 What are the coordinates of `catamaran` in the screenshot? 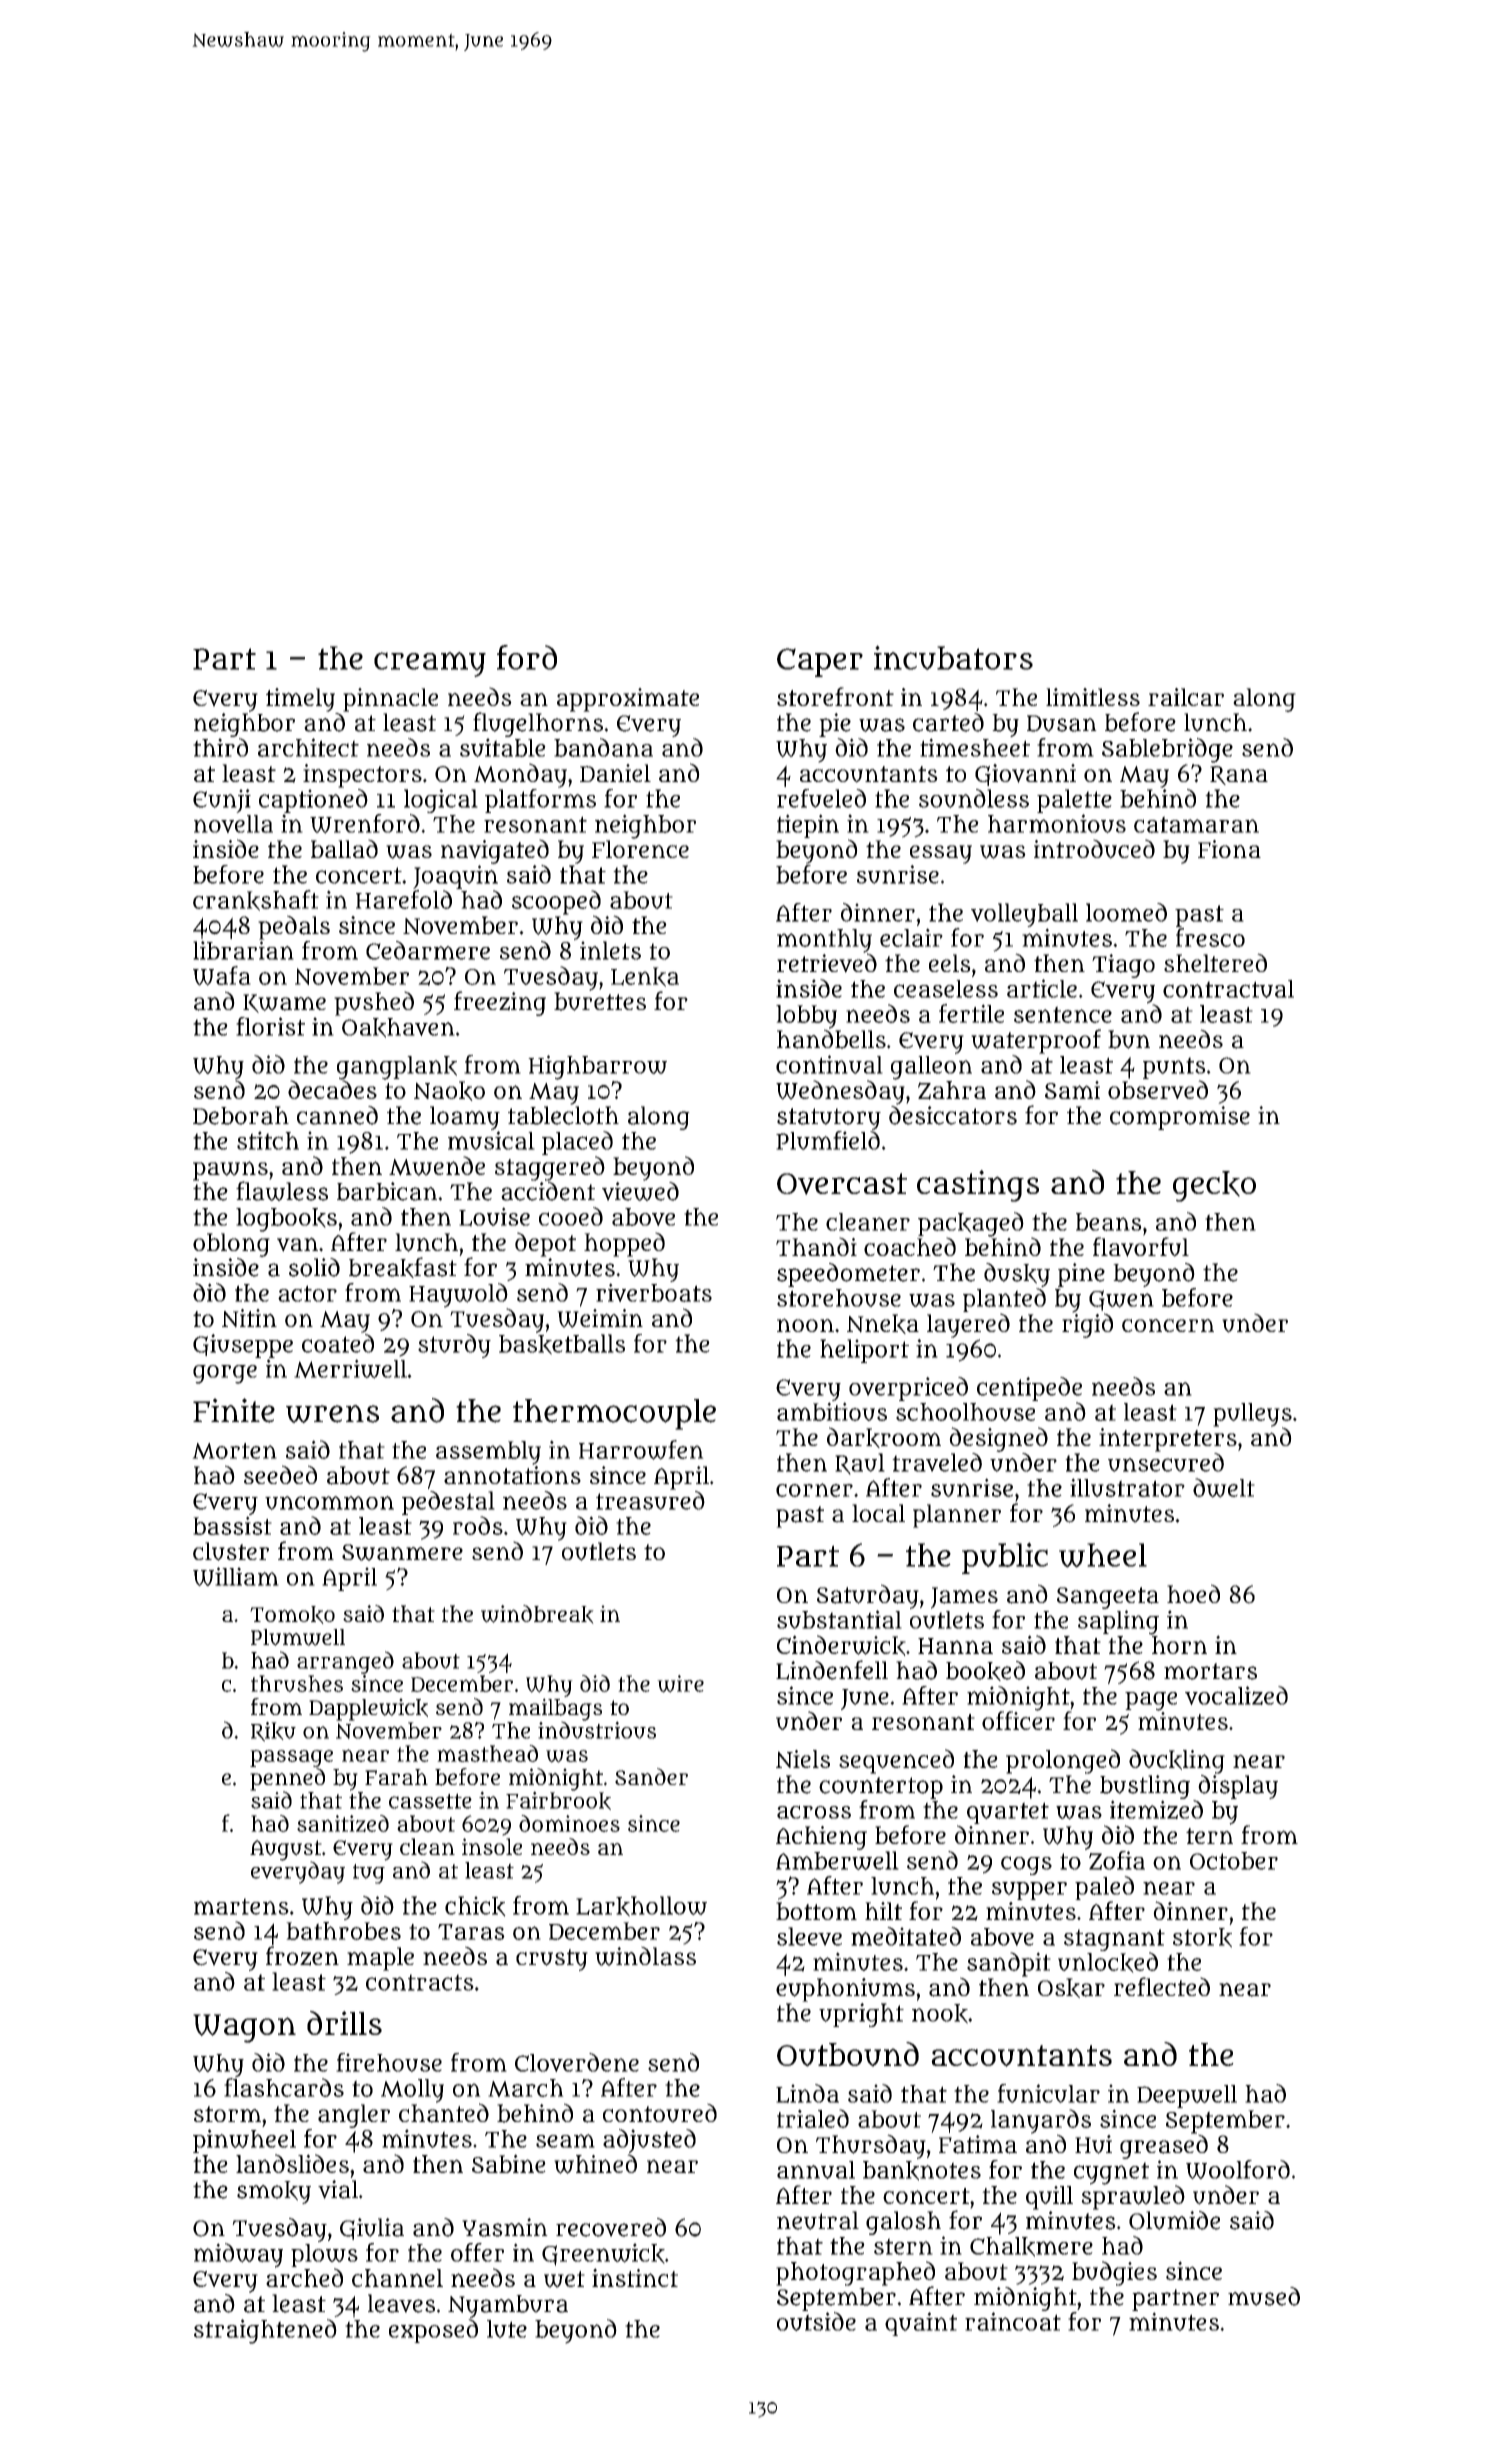 It's located at (1196, 824).
